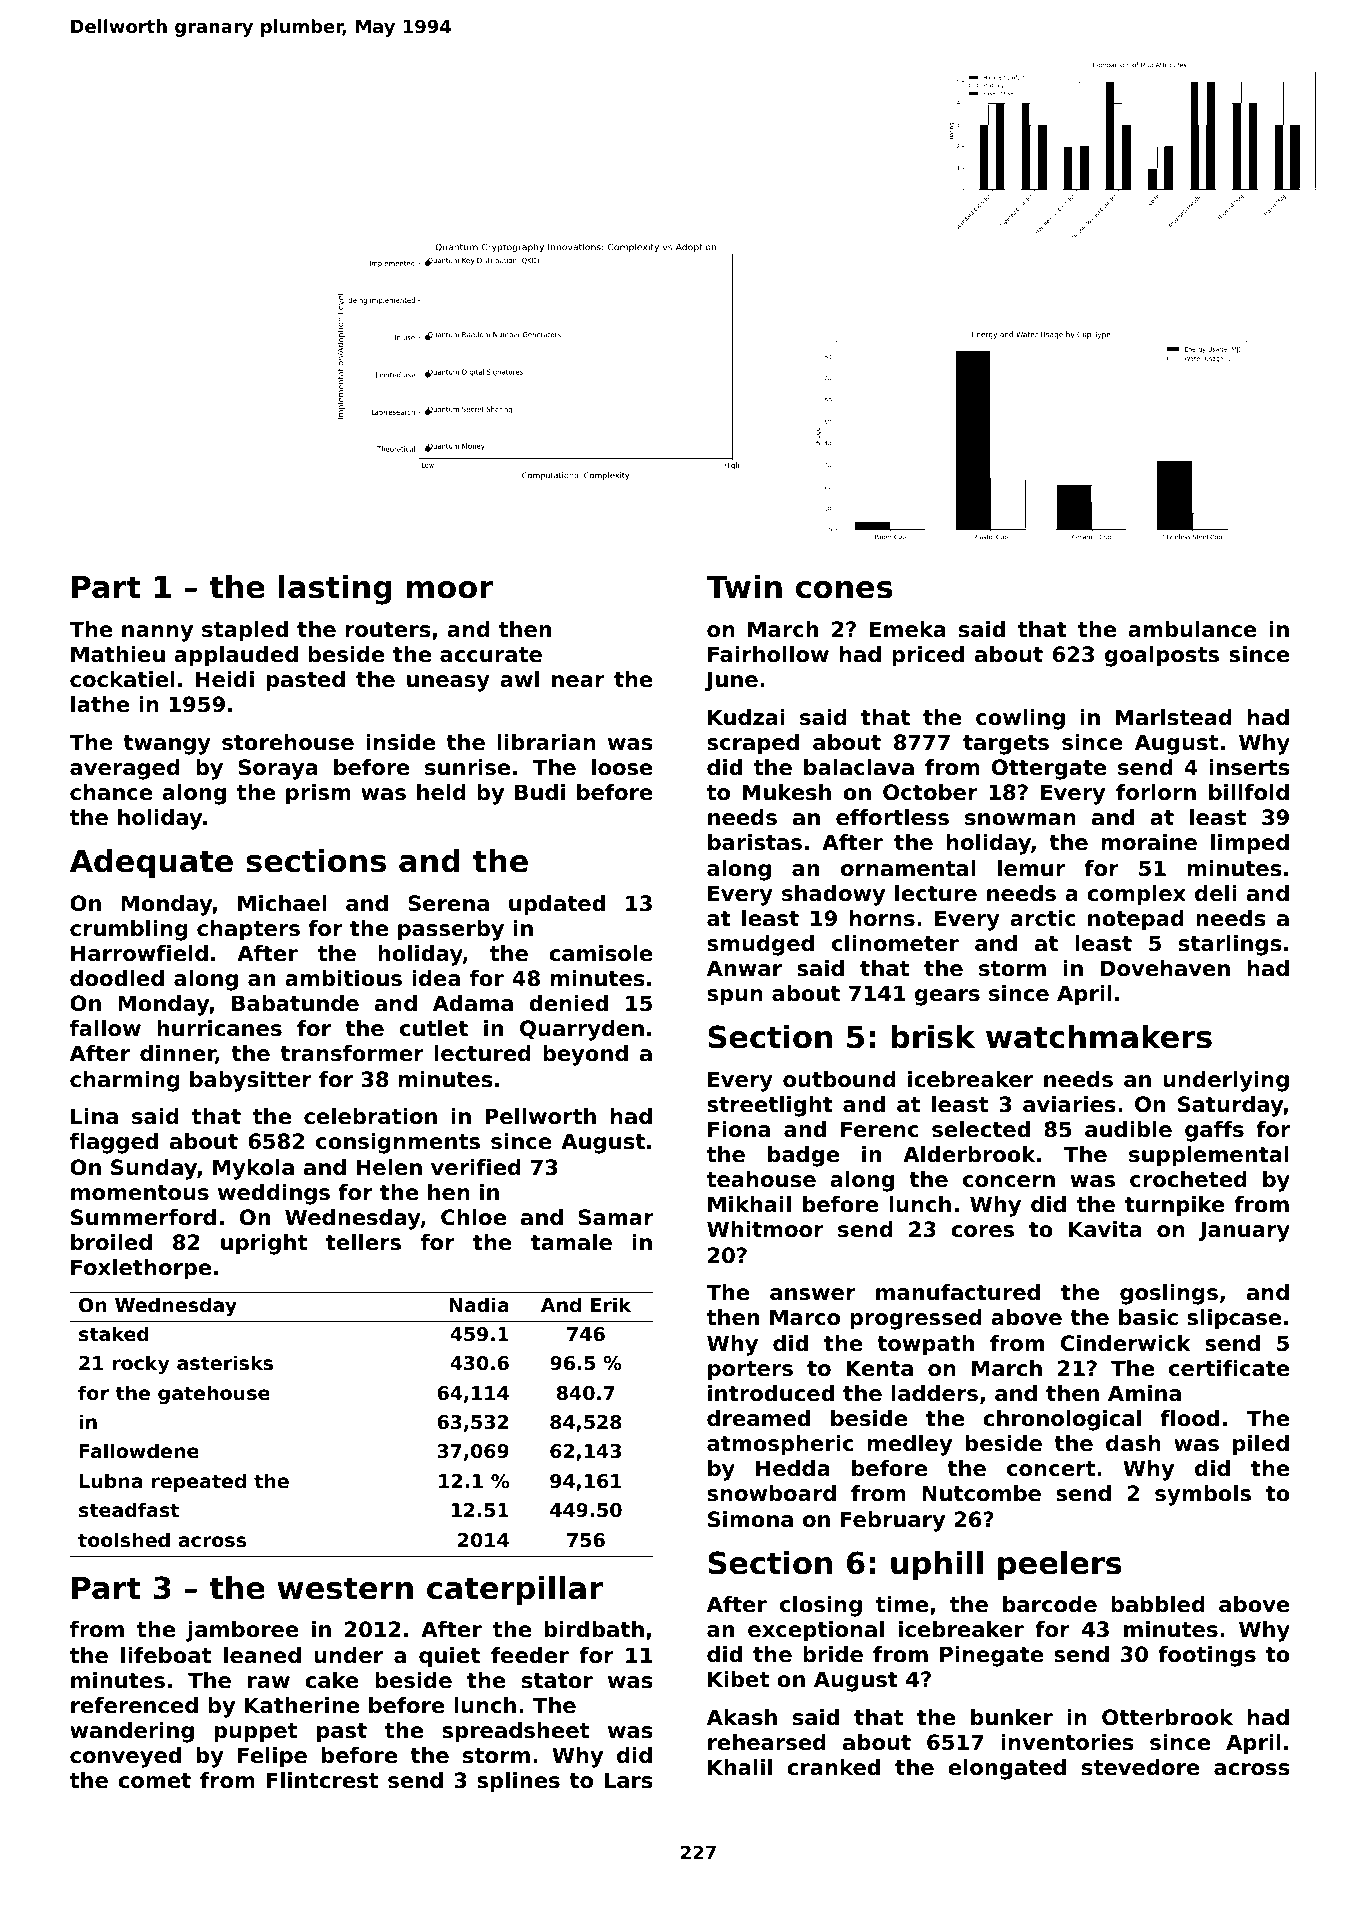 The height and width of the document is (1923, 1360). Describe the element at coordinates (214, 1394) in the document. I see `gatehouse` at that location.
